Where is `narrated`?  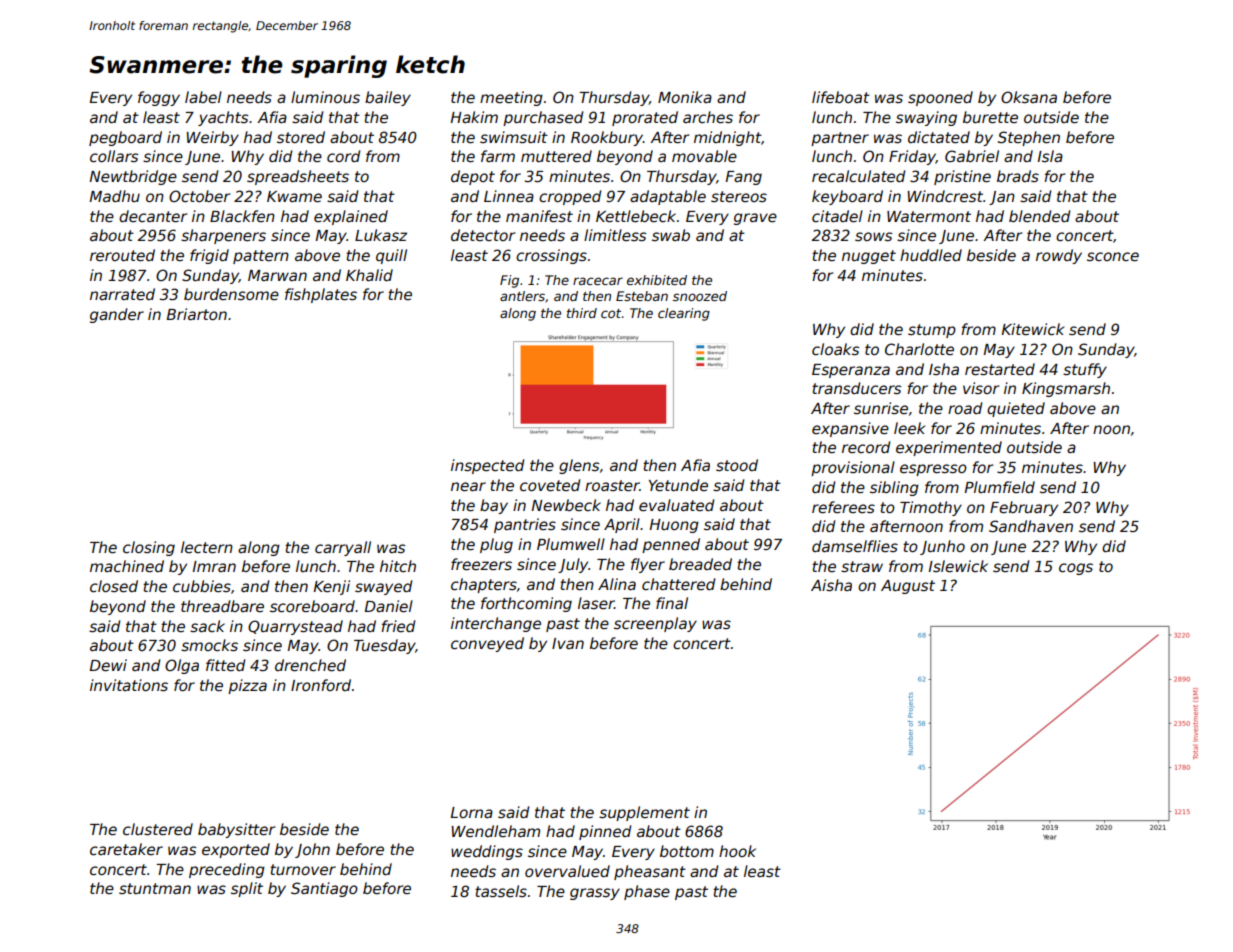 narrated is located at coordinates (122, 294).
